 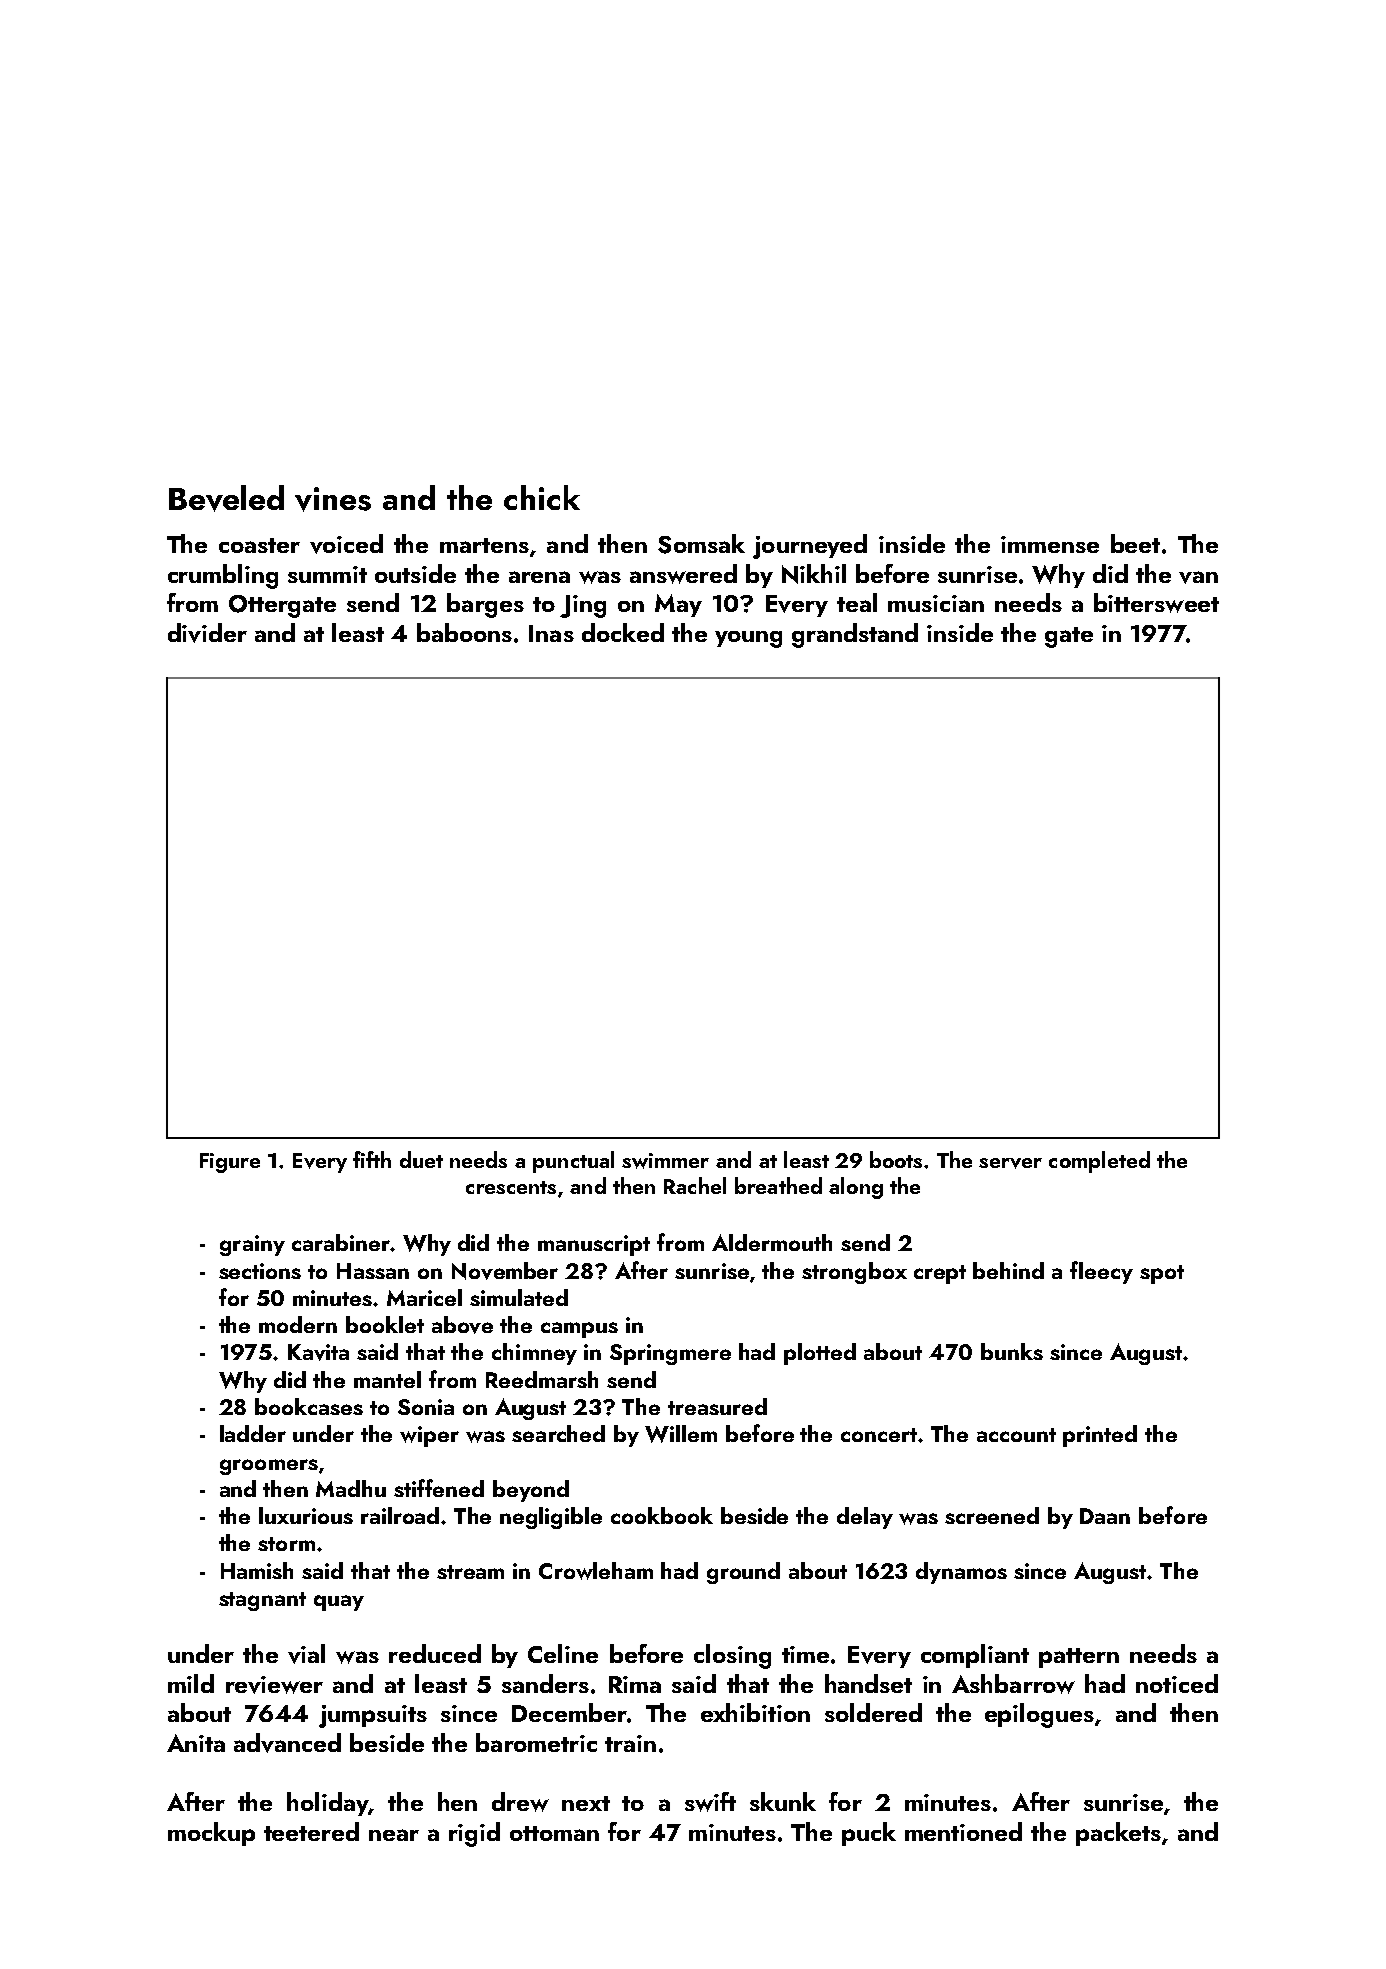 I want to click on Figure, so click(x=230, y=1163).
